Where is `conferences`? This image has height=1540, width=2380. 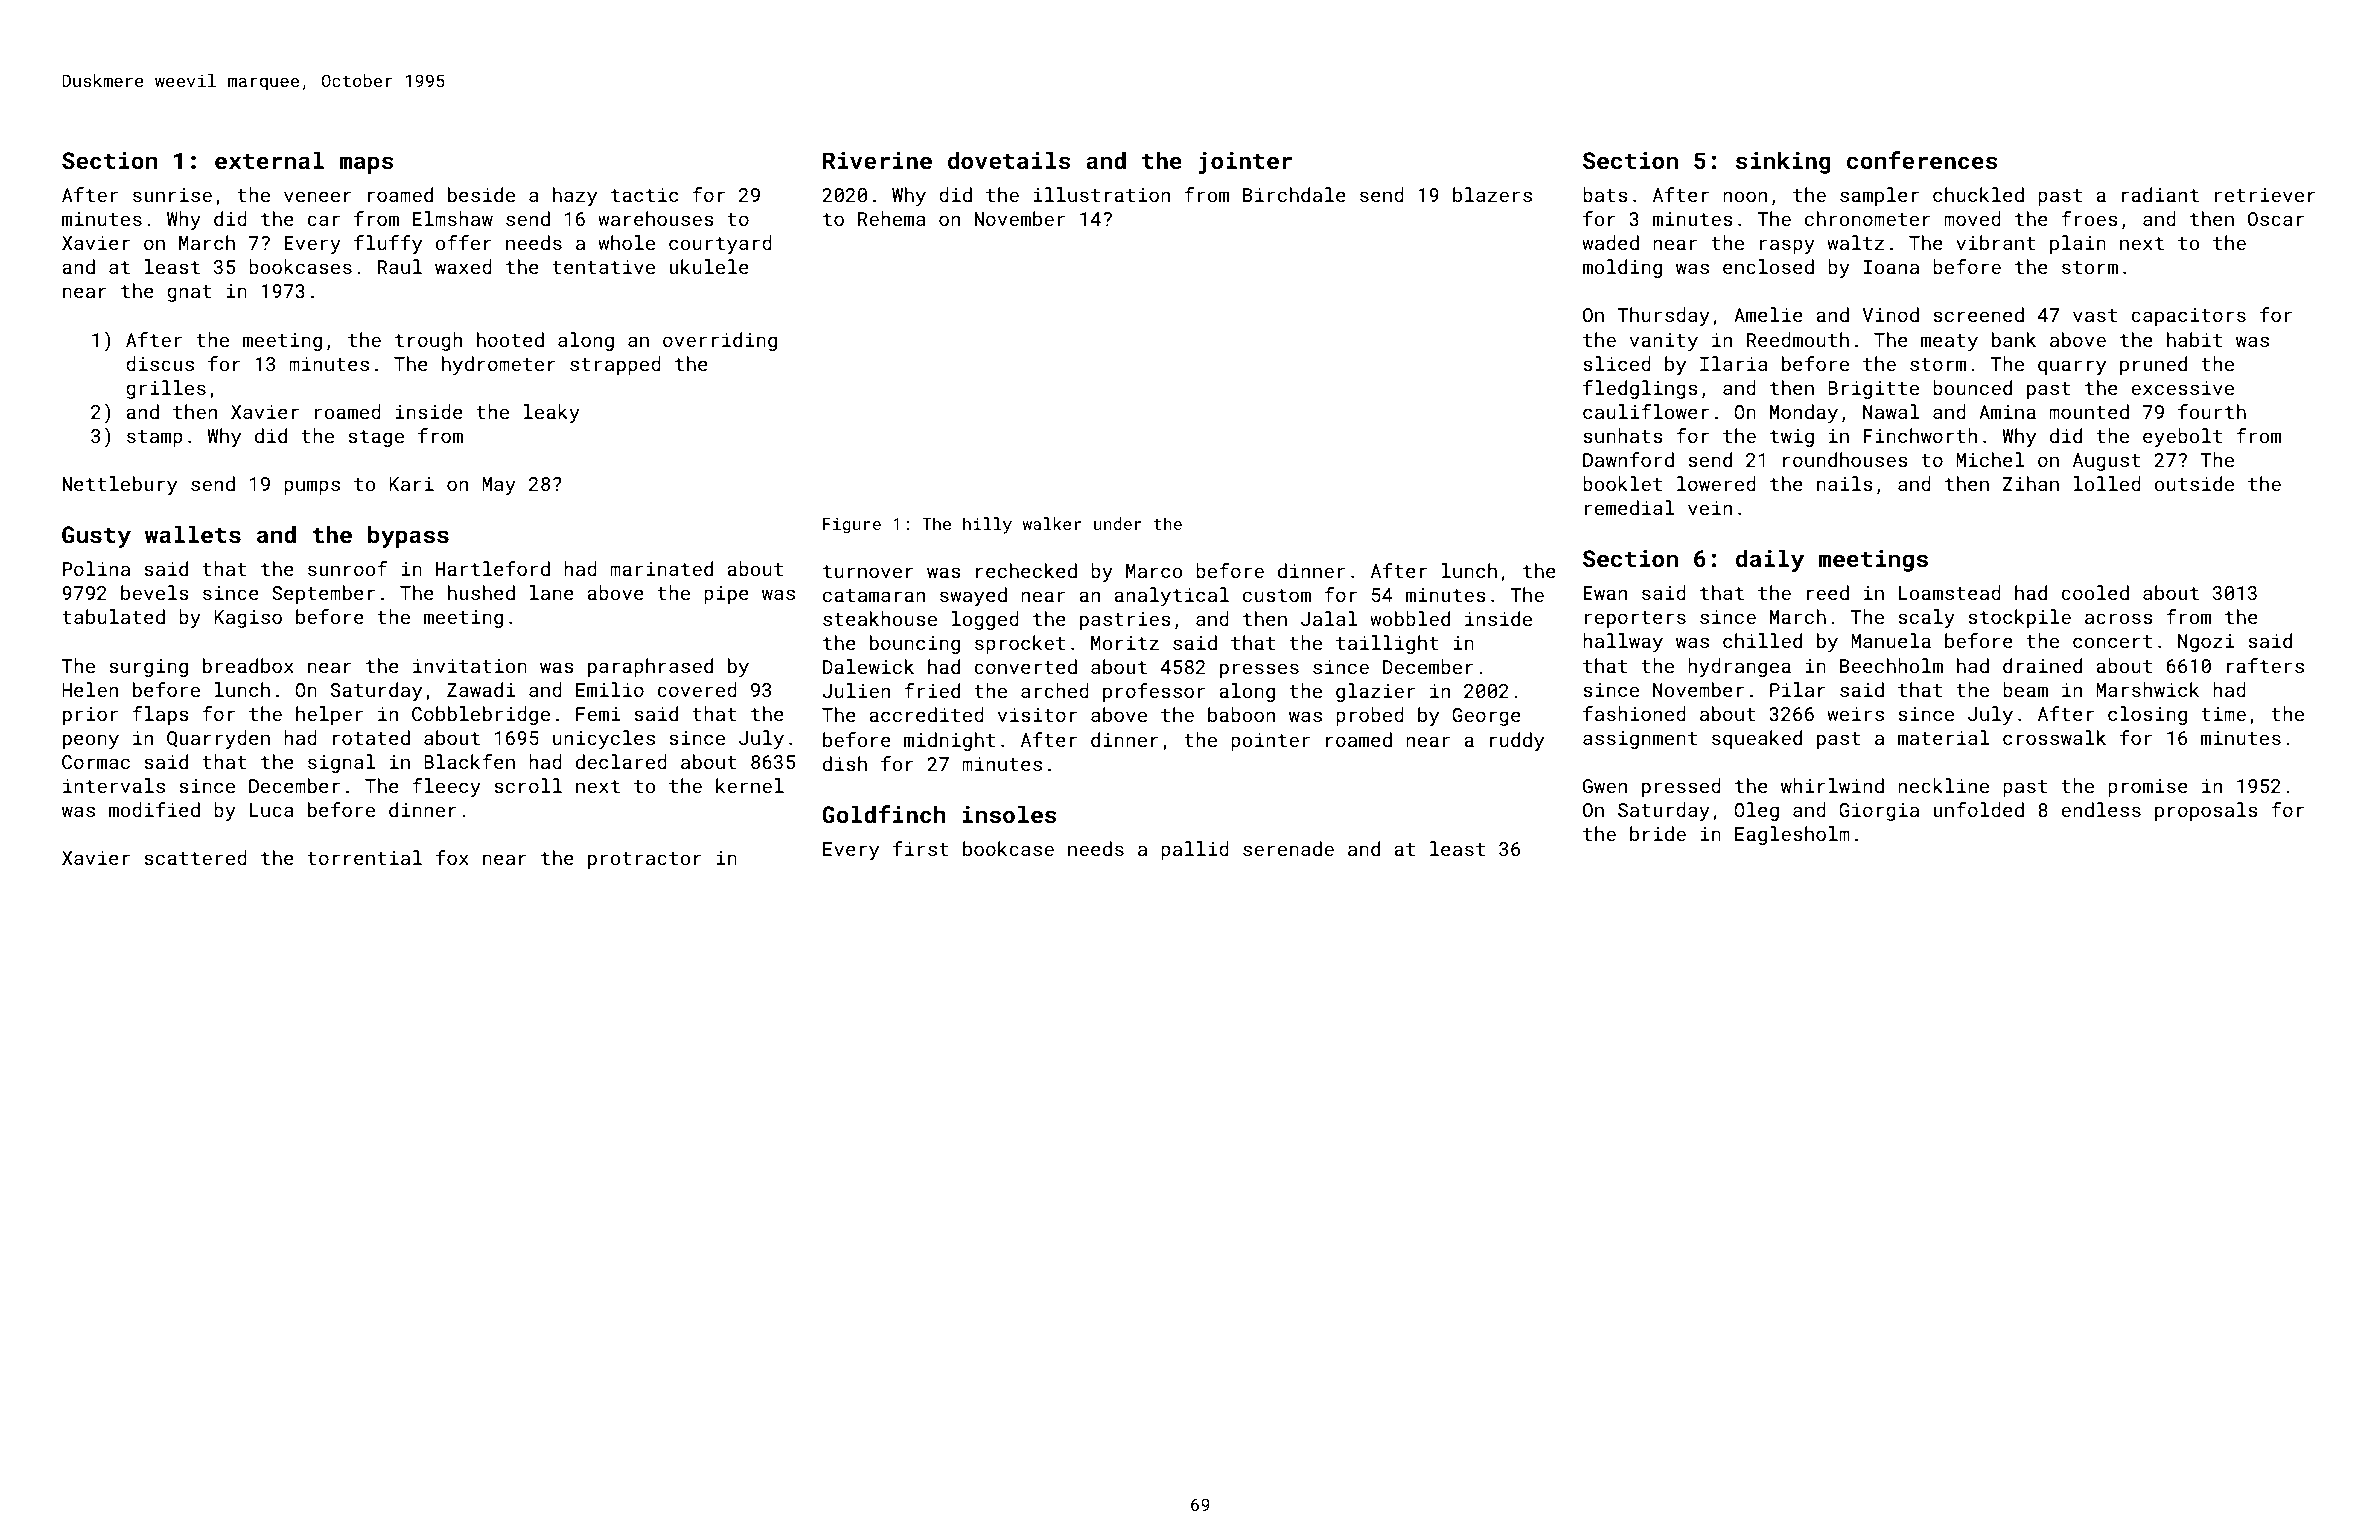
conferences is located at coordinates (1922, 160).
